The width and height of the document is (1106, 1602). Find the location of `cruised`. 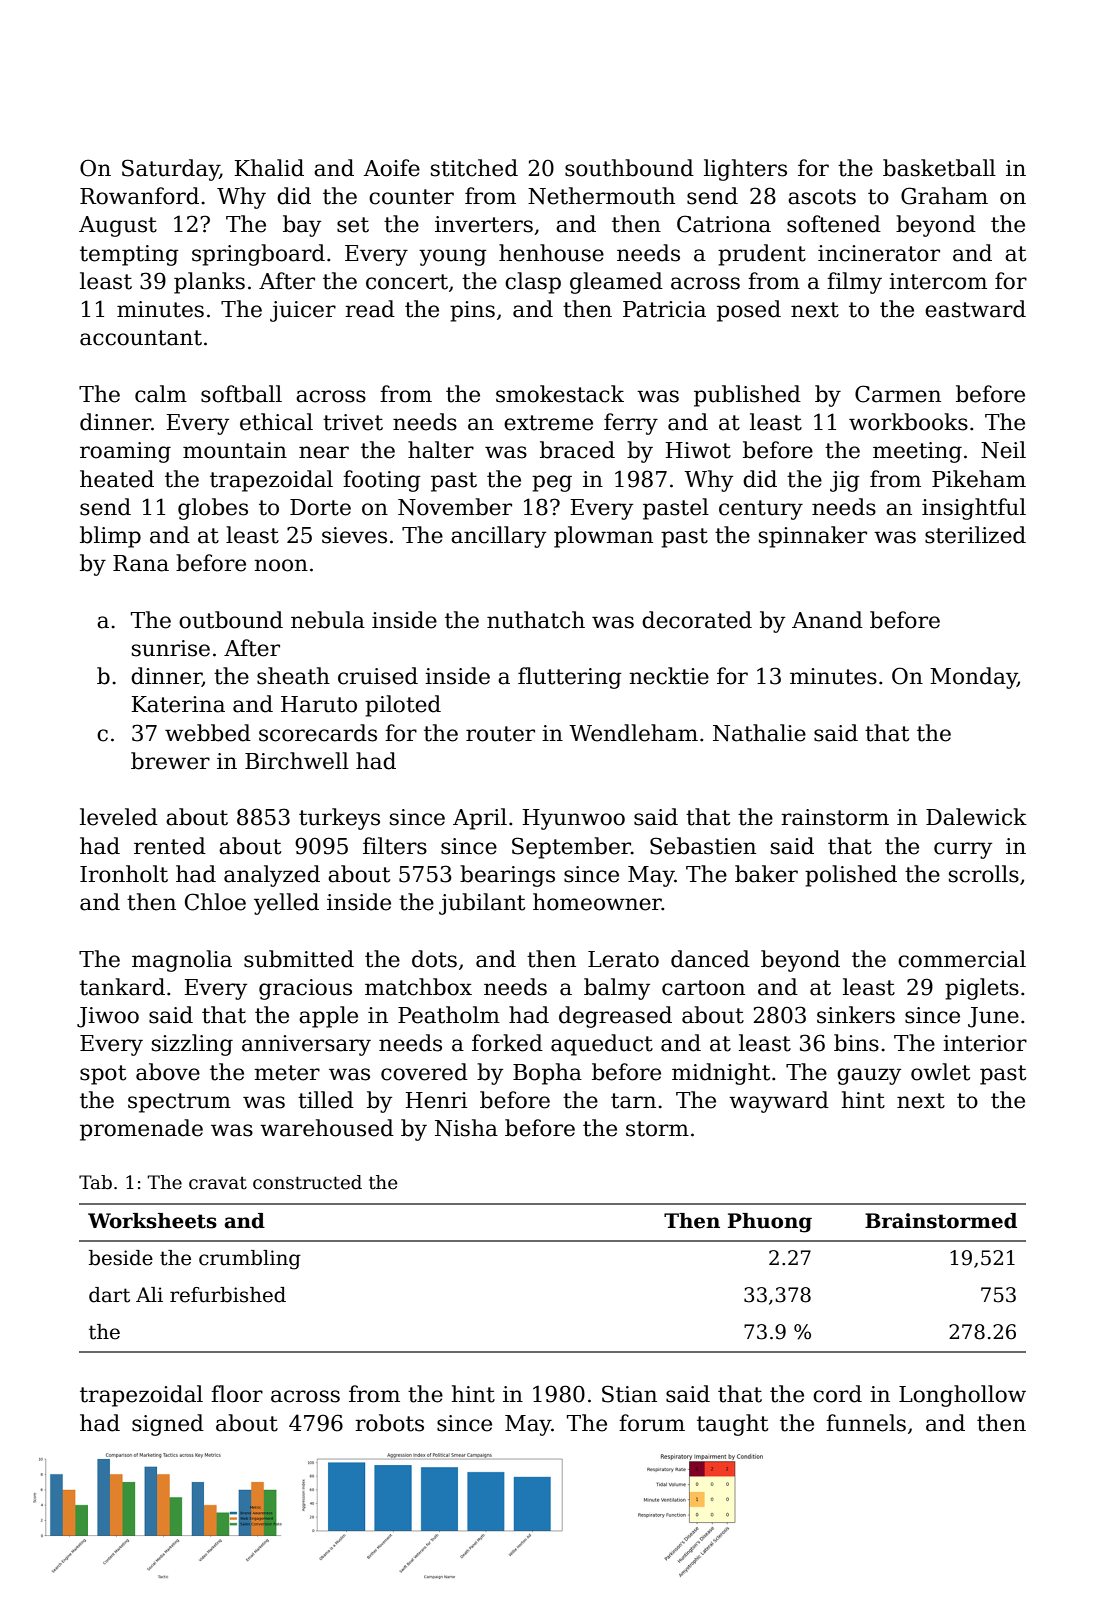

cruised is located at coordinates (378, 676).
